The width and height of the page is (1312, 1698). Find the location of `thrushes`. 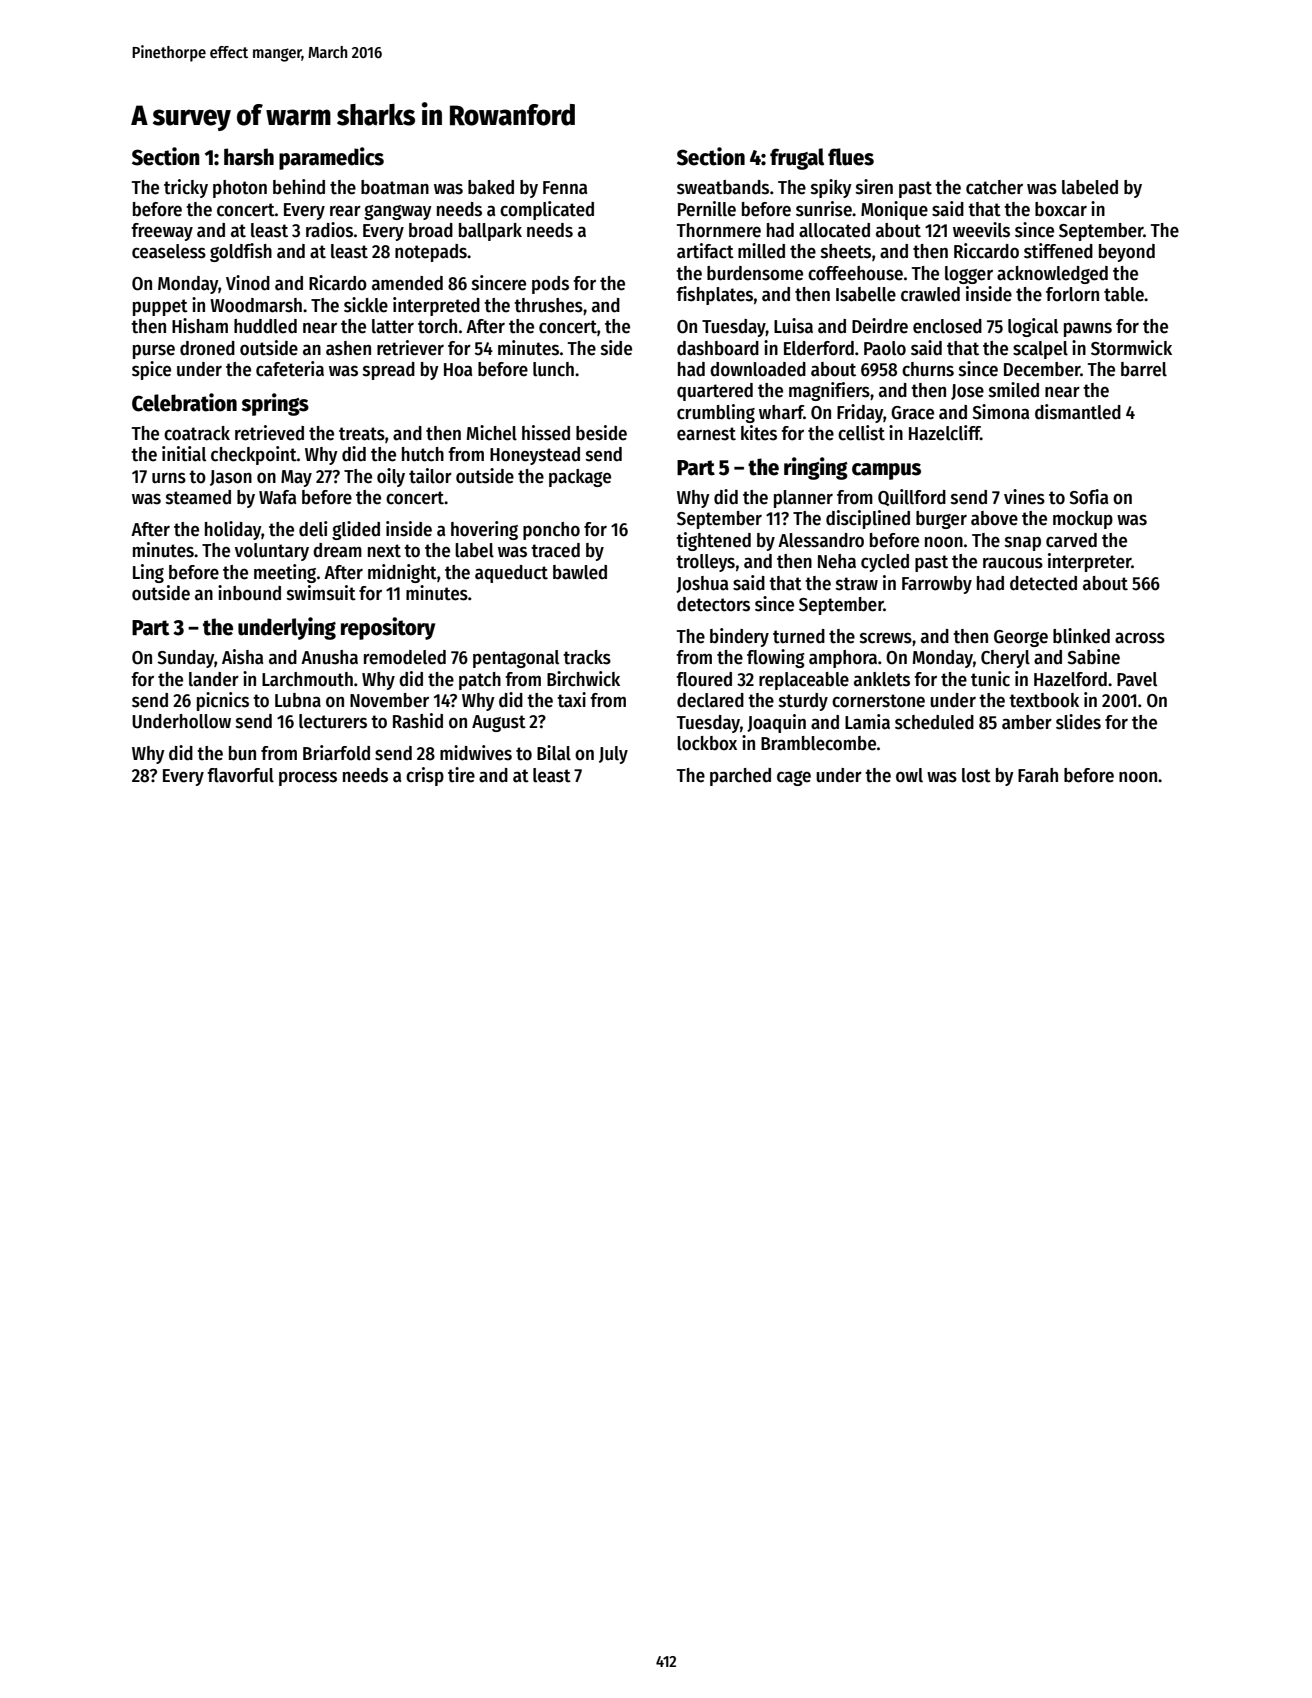

thrushes is located at coordinates (548, 305).
